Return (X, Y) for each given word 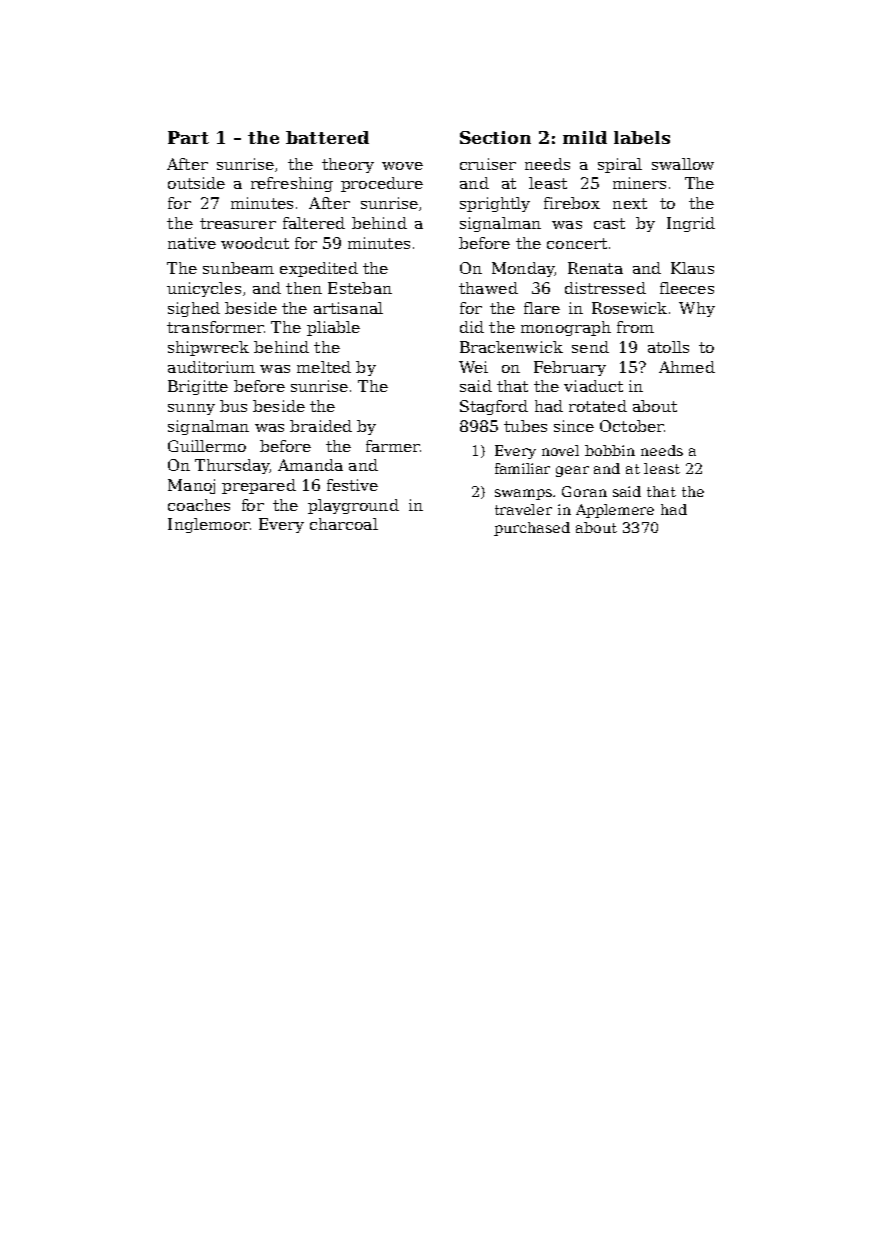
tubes (525, 426)
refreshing (292, 184)
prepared (259, 486)
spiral (620, 165)
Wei (473, 367)
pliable (333, 328)
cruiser (488, 164)
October (632, 426)
